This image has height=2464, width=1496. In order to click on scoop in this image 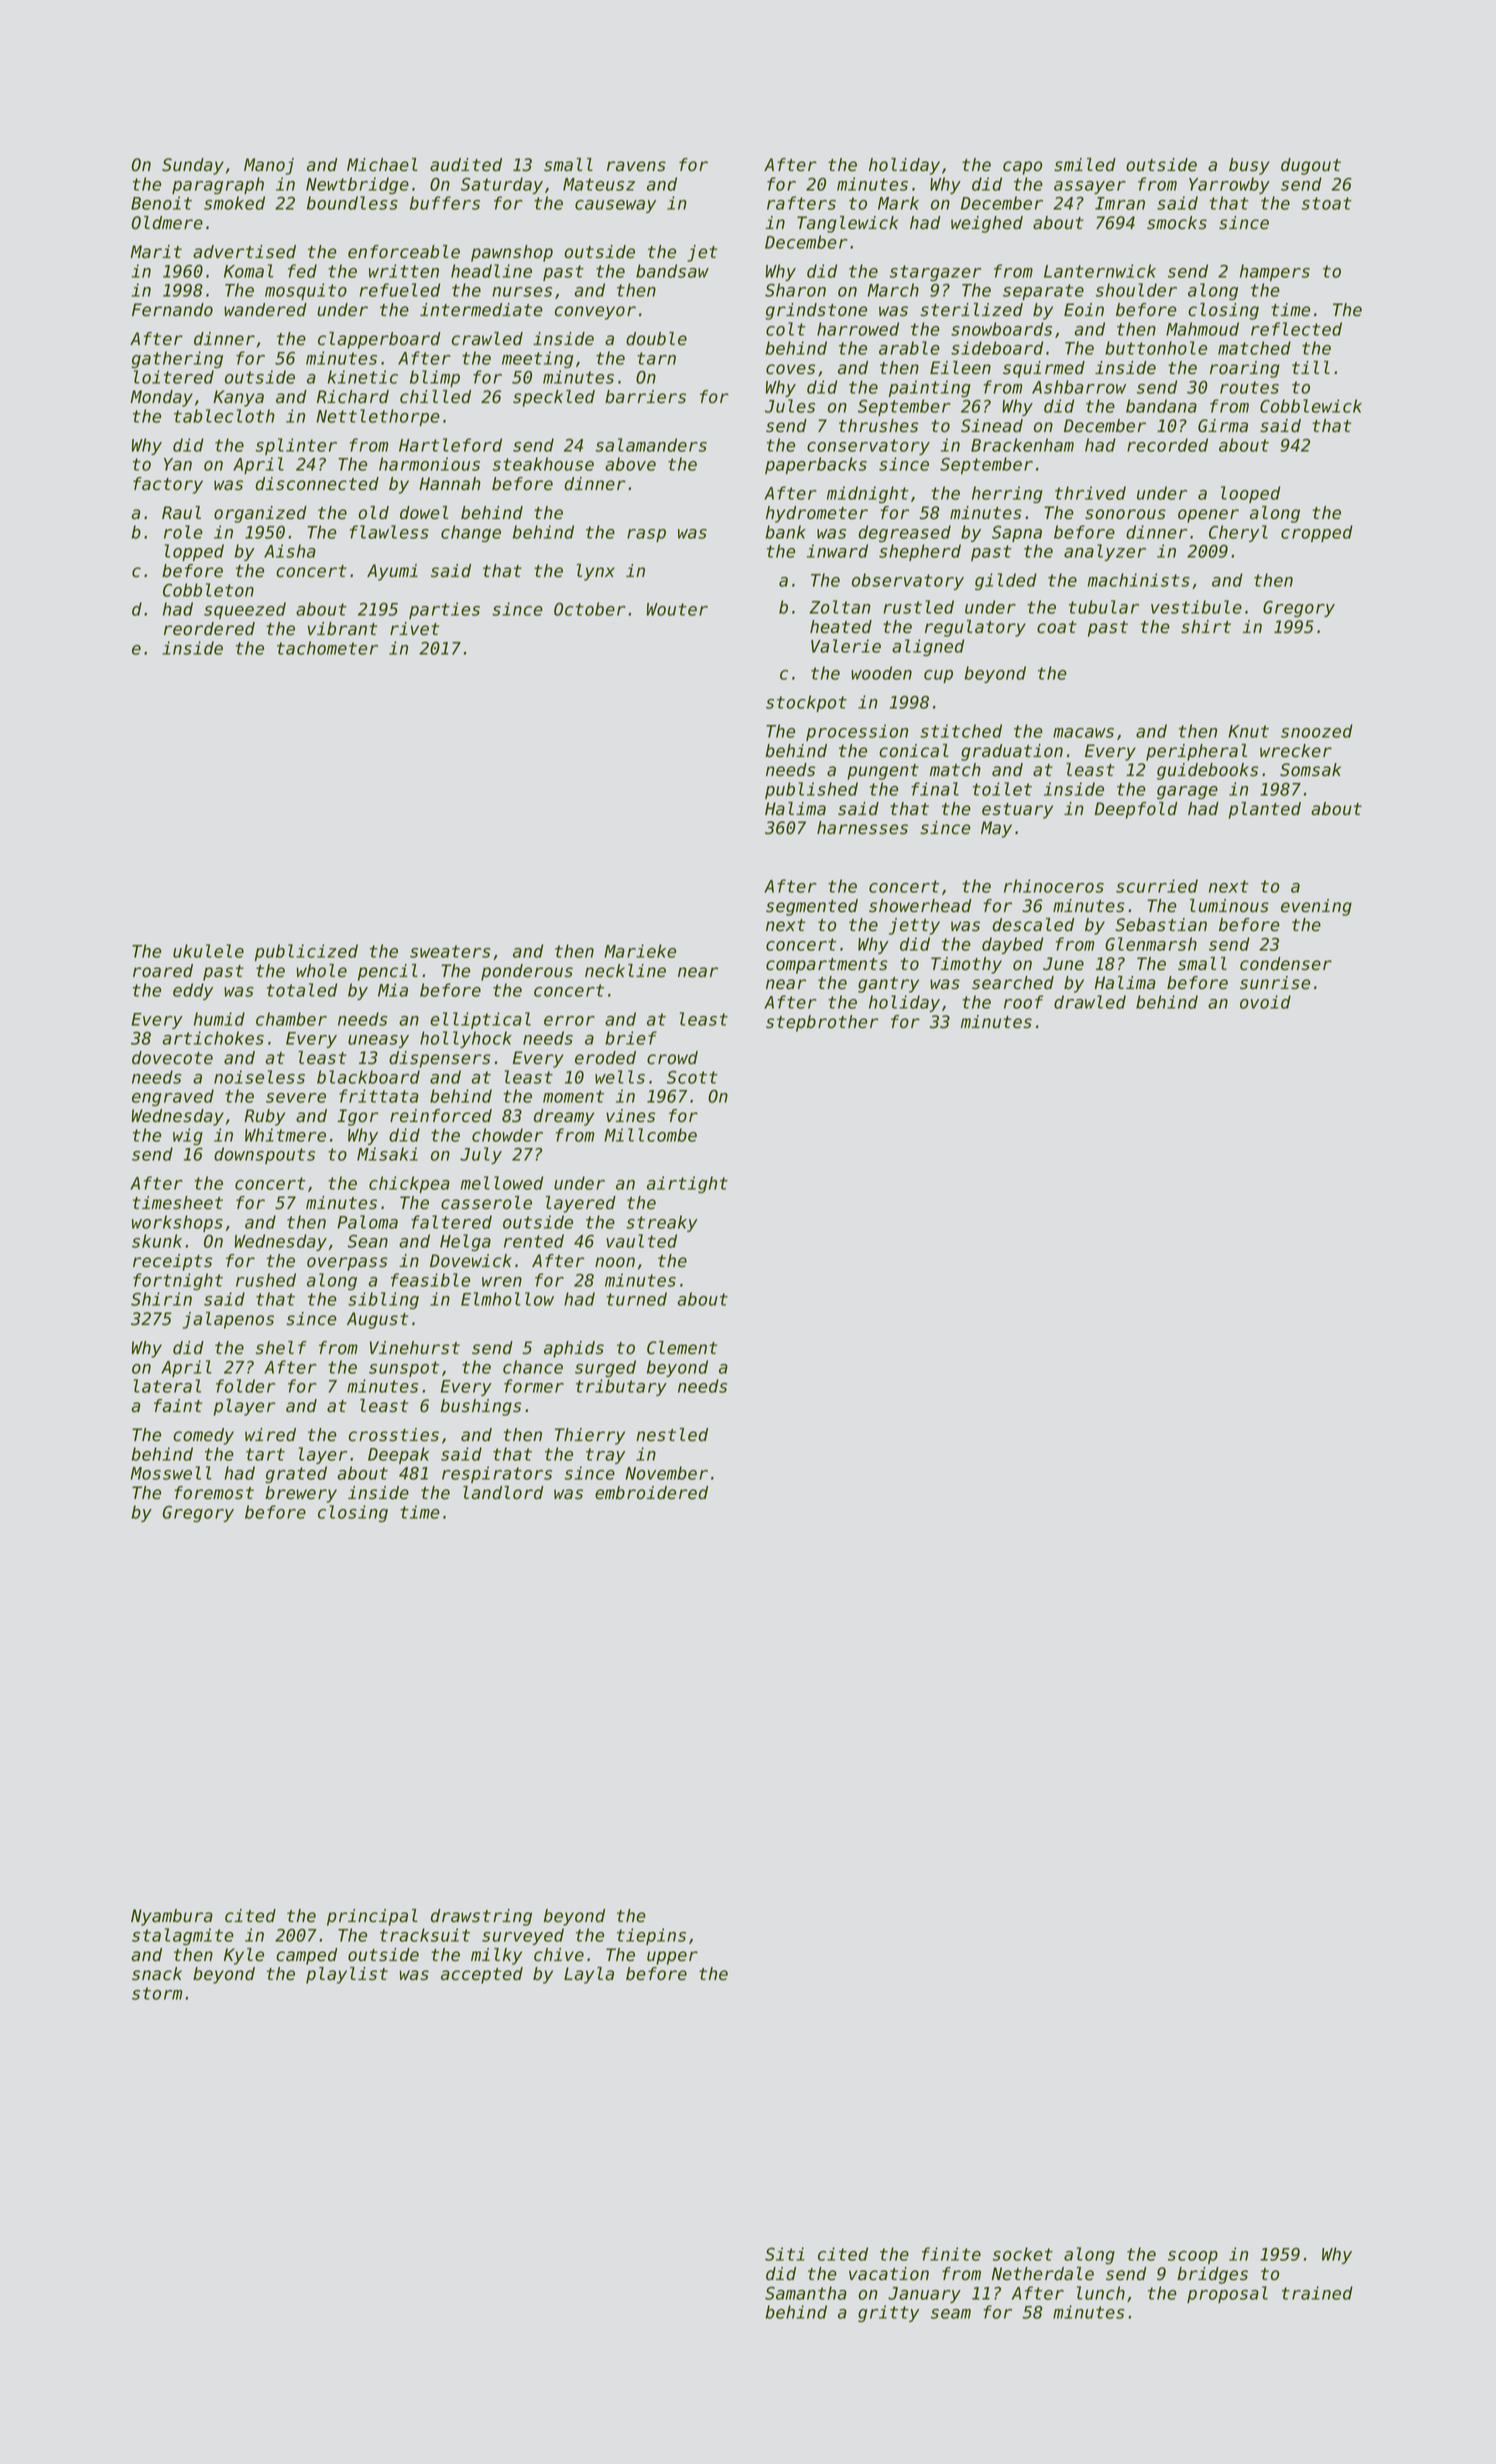, I will do `click(1193, 2257)`.
